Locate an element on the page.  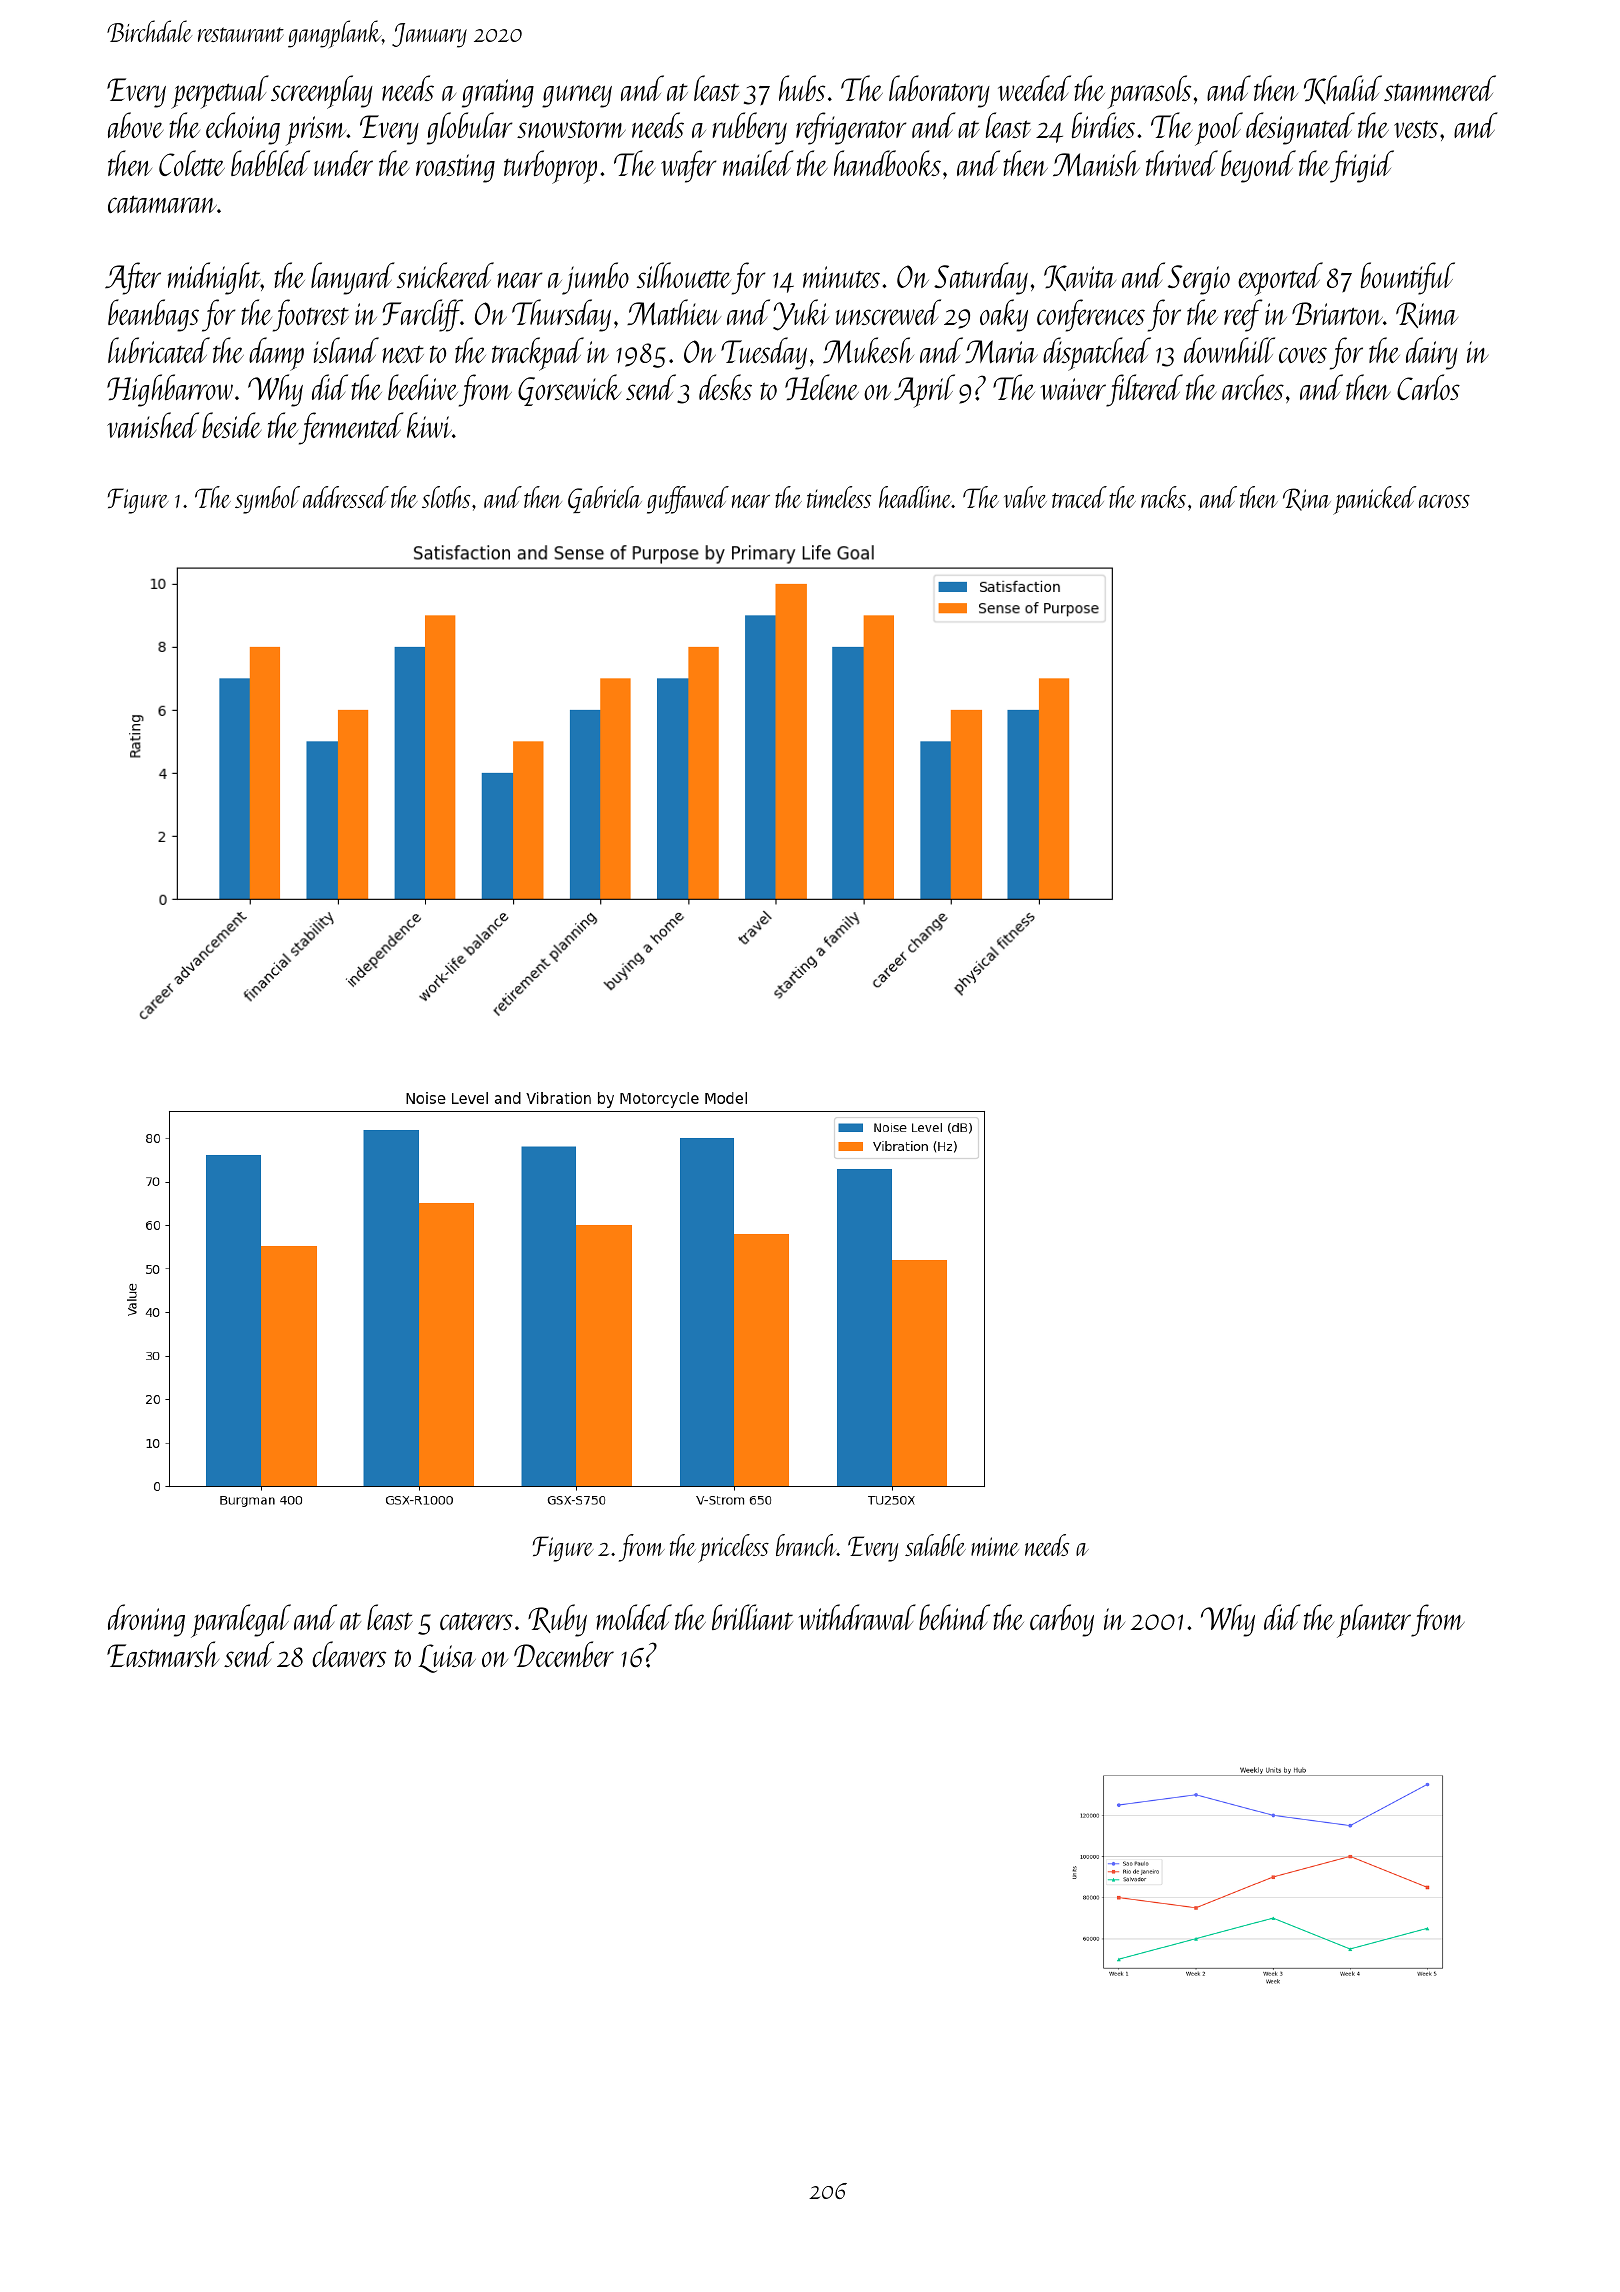
salable is located at coordinates (935, 1545).
